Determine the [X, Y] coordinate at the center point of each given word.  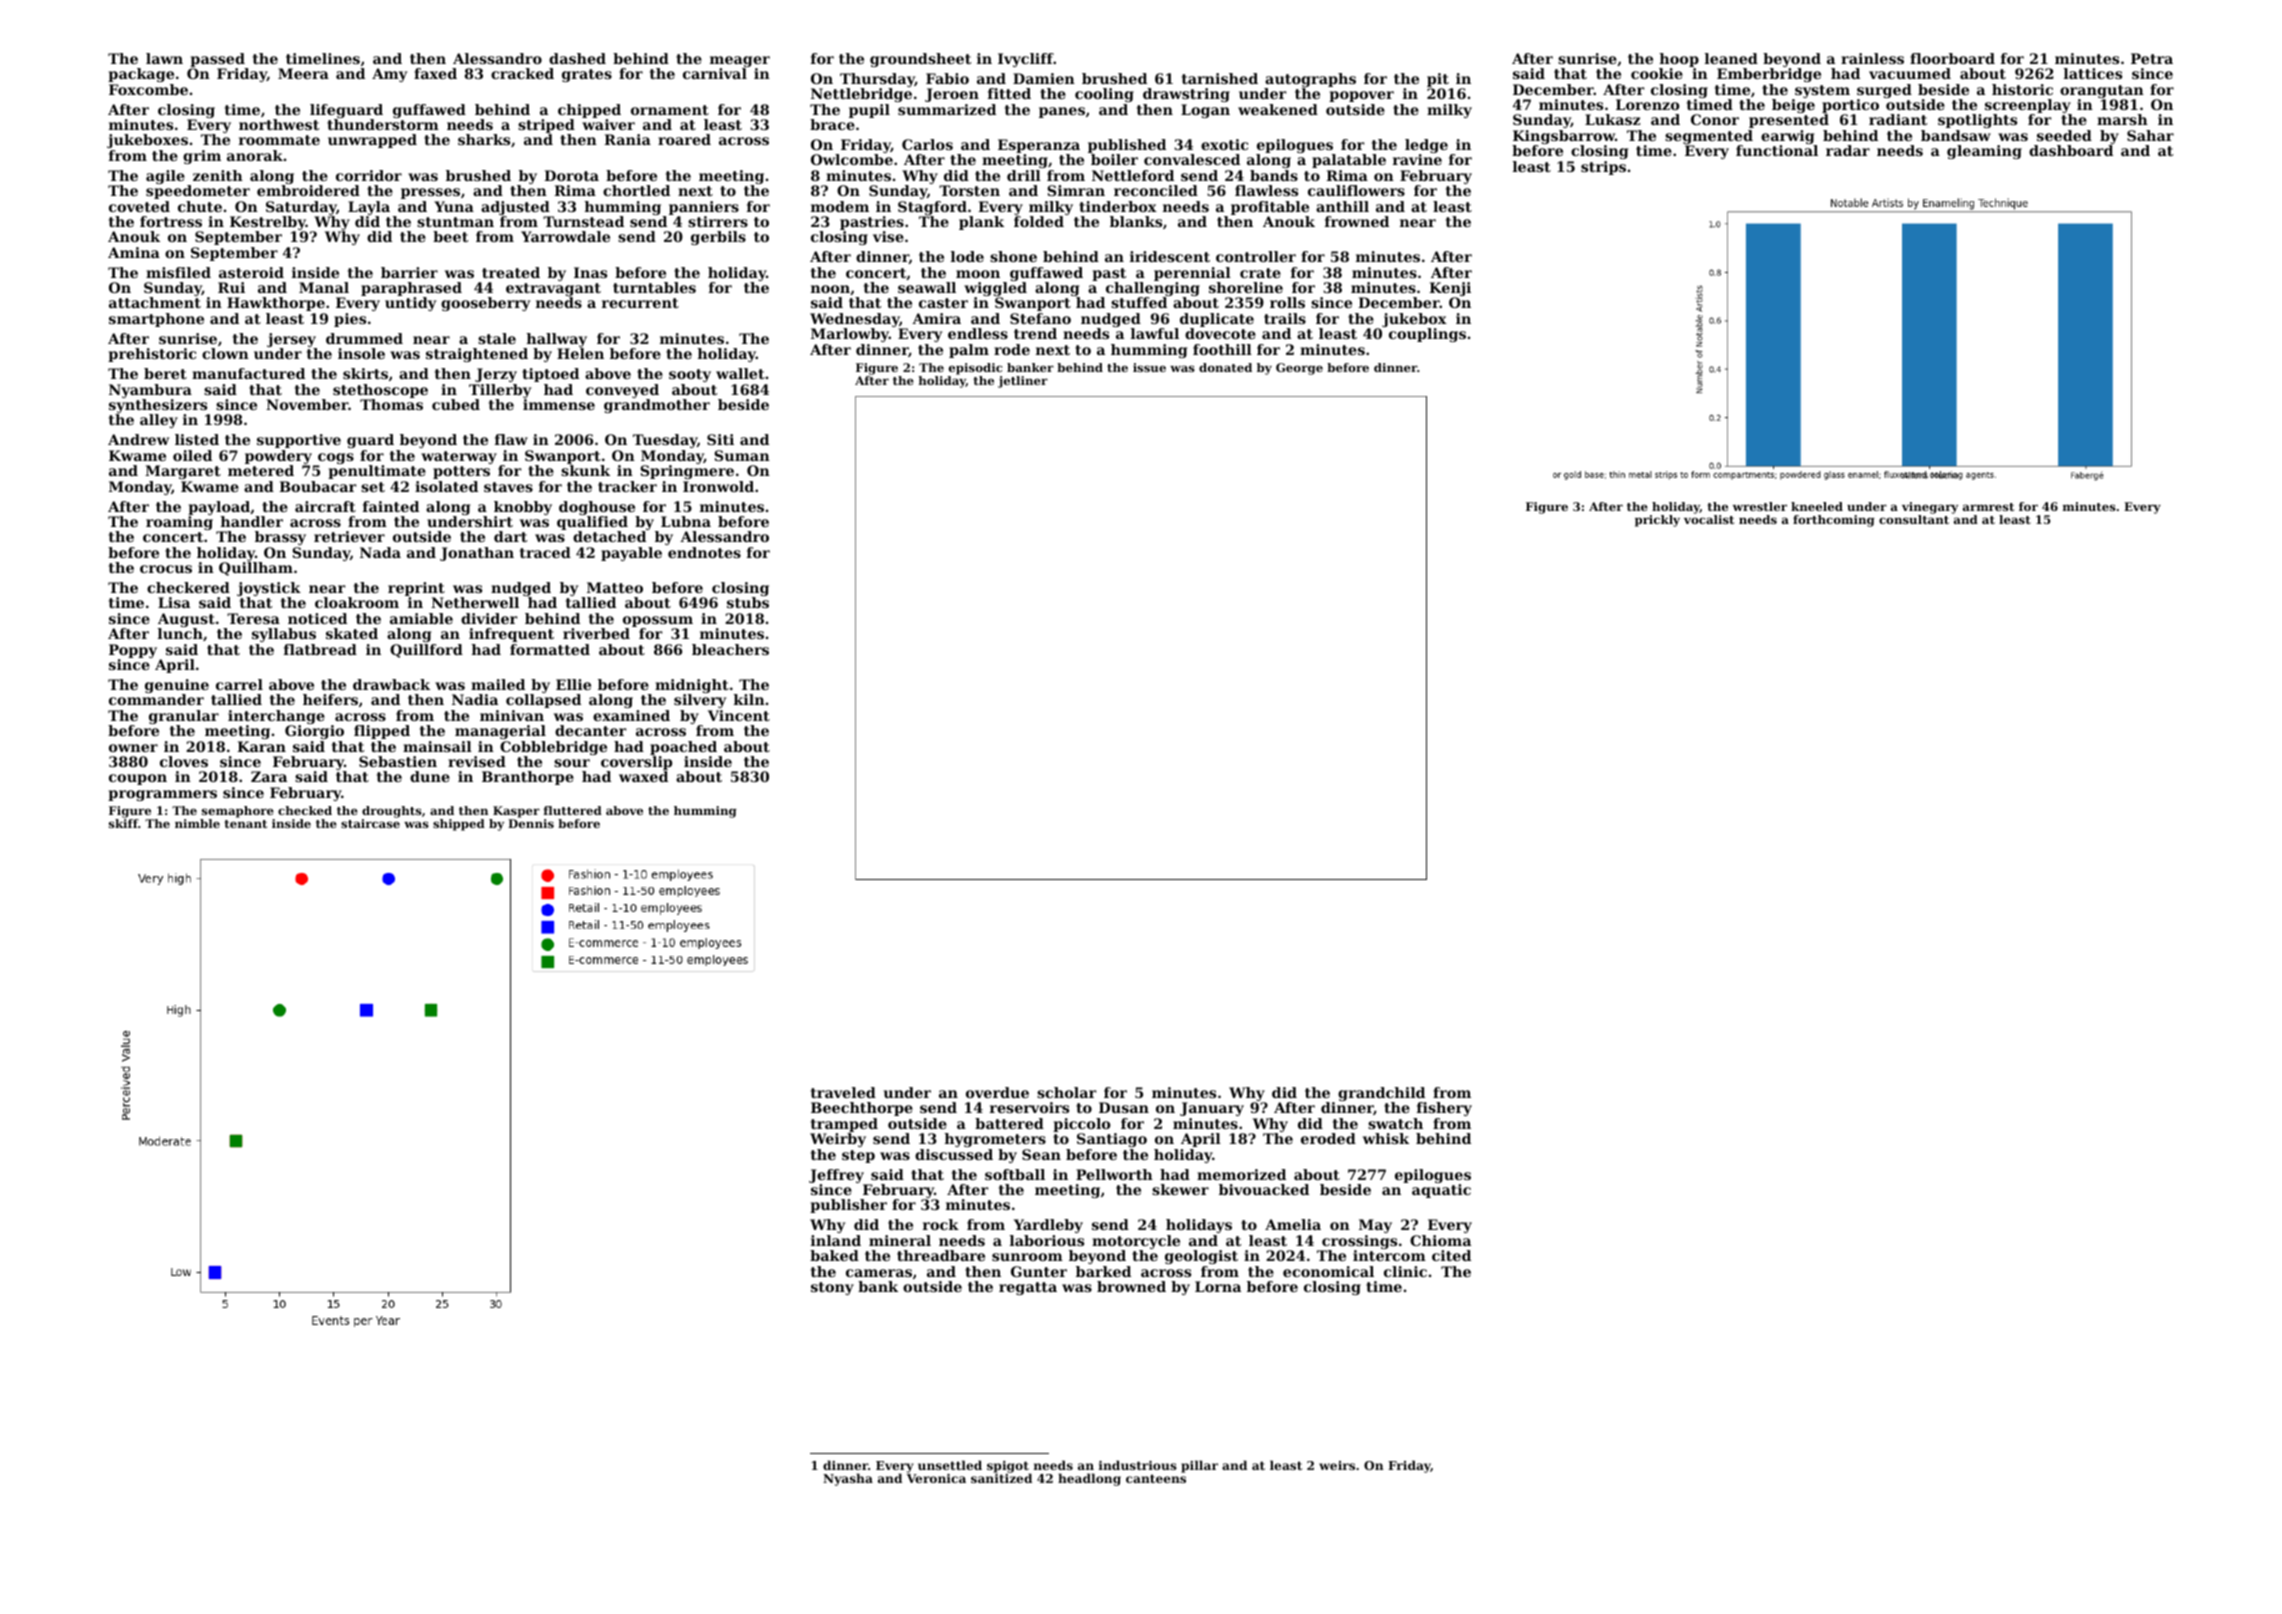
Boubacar [317, 486]
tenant [245, 824]
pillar [1199, 1466]
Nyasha [848, 1479]
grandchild [1381, 1094]
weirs [1337, 1465]
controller [1256, 256]
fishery [1444, 1109]
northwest [279, 124]
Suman [742, 455]
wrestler [1760, 506]
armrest [1988, 507]
